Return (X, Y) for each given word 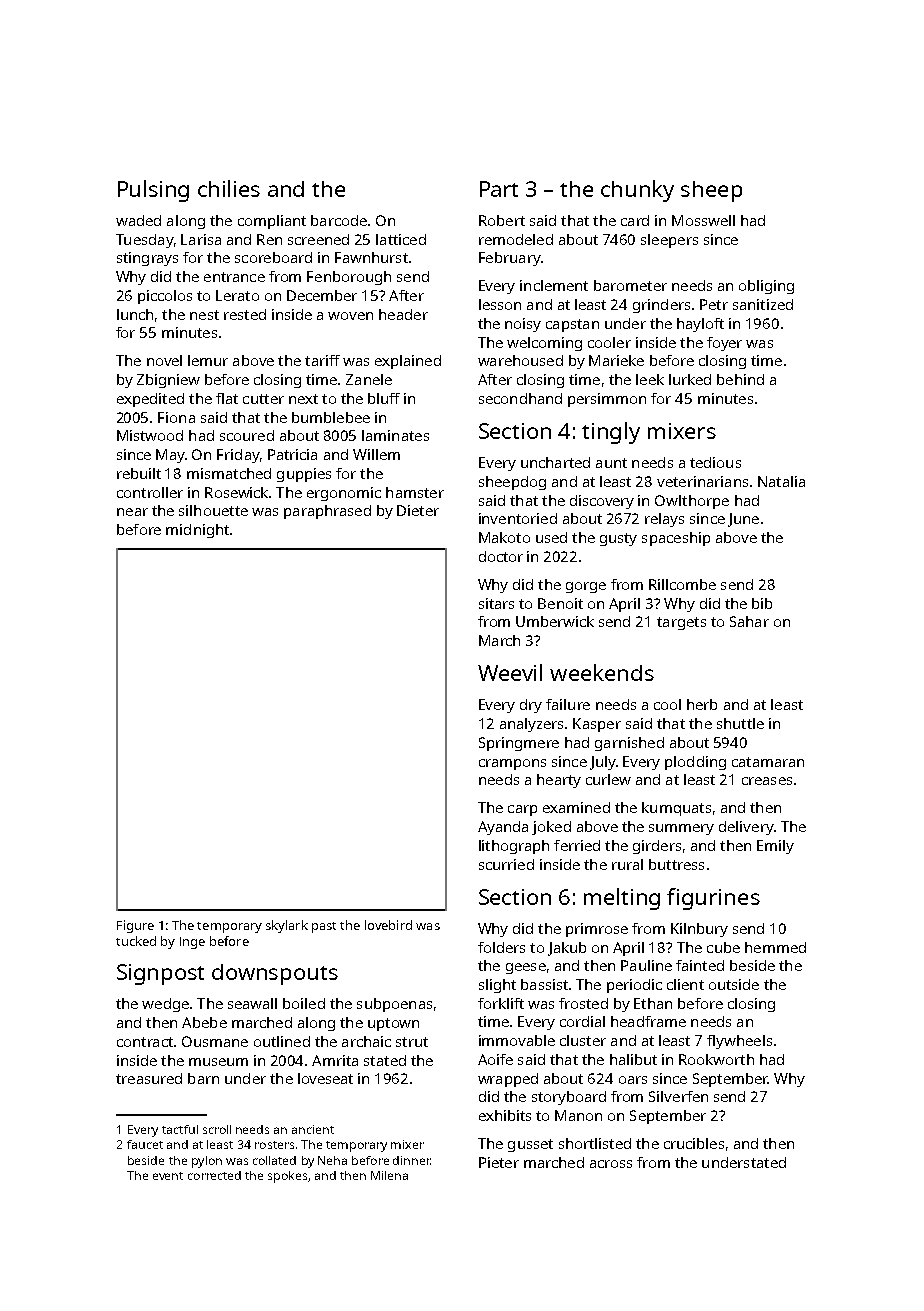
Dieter (418, 510)
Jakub (567, 949)
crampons (512, 764)
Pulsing (153, 191)
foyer (724, 344)
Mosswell (703, 220)
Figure (135, 926)
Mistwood (150, 435)
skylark (287, 926)
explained (408, 362)
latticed (401, 239)
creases (767, 781)
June (743, 520)
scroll (217, 1129)
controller (150, 492)
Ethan (653, 1003)
